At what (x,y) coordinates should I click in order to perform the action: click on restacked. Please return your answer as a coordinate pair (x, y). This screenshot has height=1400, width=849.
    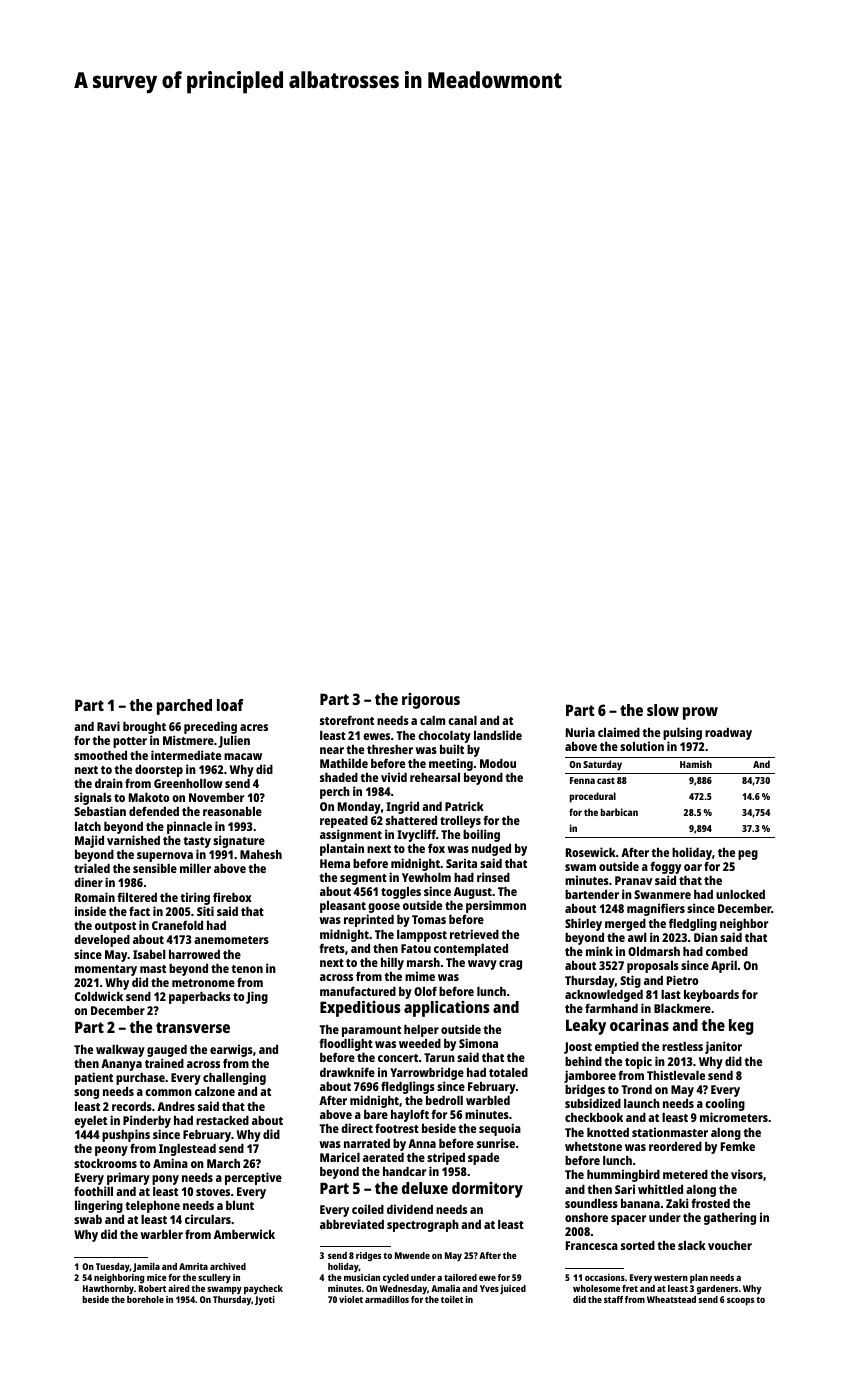
    Looking at the image, I should click on (222, 1120).
